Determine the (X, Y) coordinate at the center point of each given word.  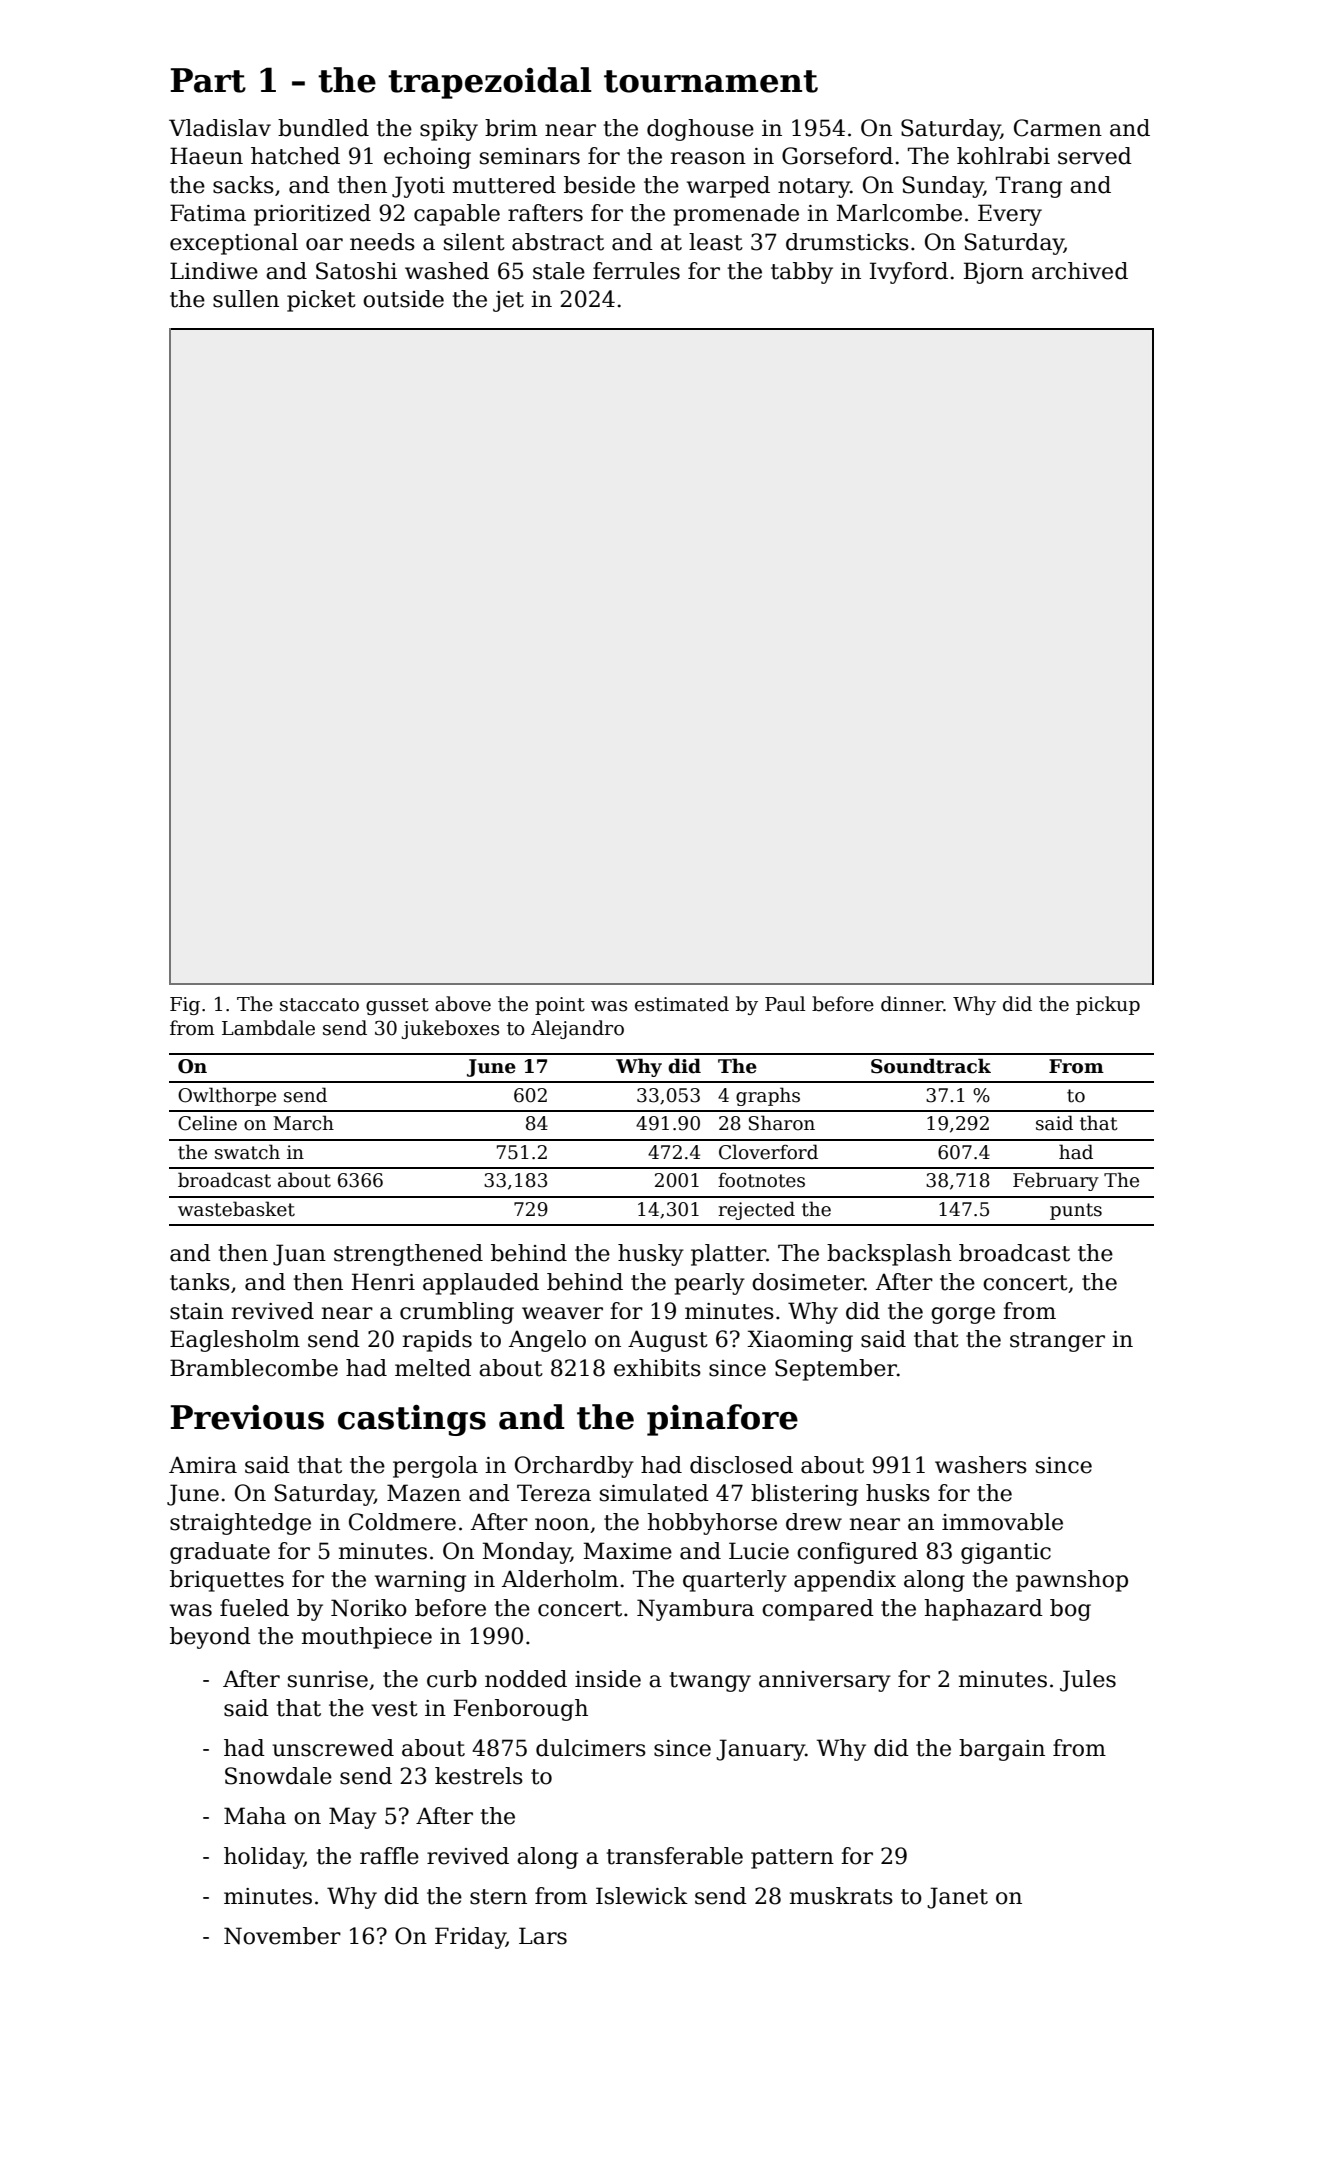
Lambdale (268, 1028)
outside (403, 299)
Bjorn (994, 273)
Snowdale (278, 1776)
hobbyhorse (712, 1524)
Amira (203, 1465)
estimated (682, 1004)
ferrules (636, 271)
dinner (912, 1004)
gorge (963, 1315)
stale (559, 271)
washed (447, 271)
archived (1080, 271)
